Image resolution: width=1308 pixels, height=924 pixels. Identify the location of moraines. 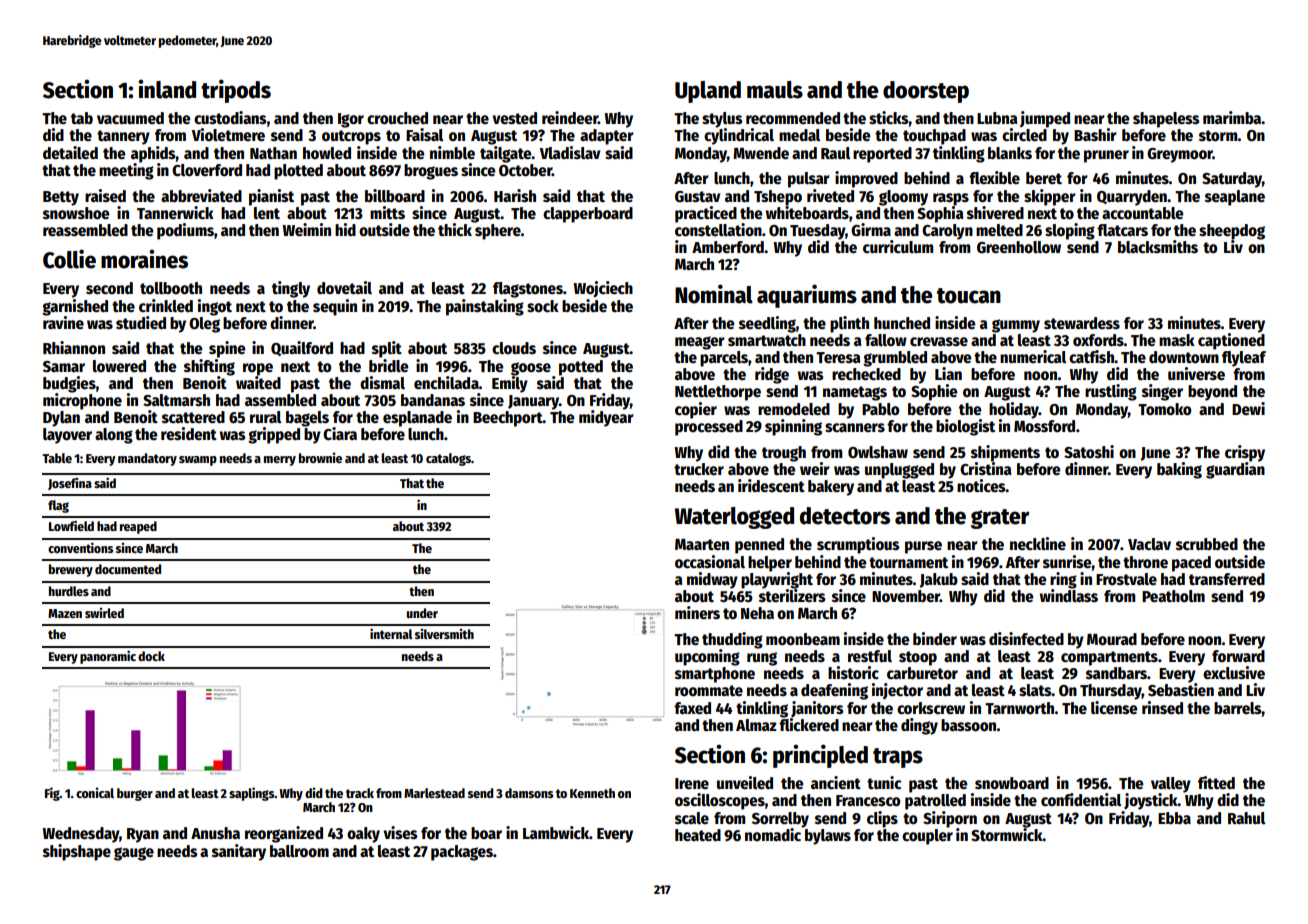
(144, 259).
